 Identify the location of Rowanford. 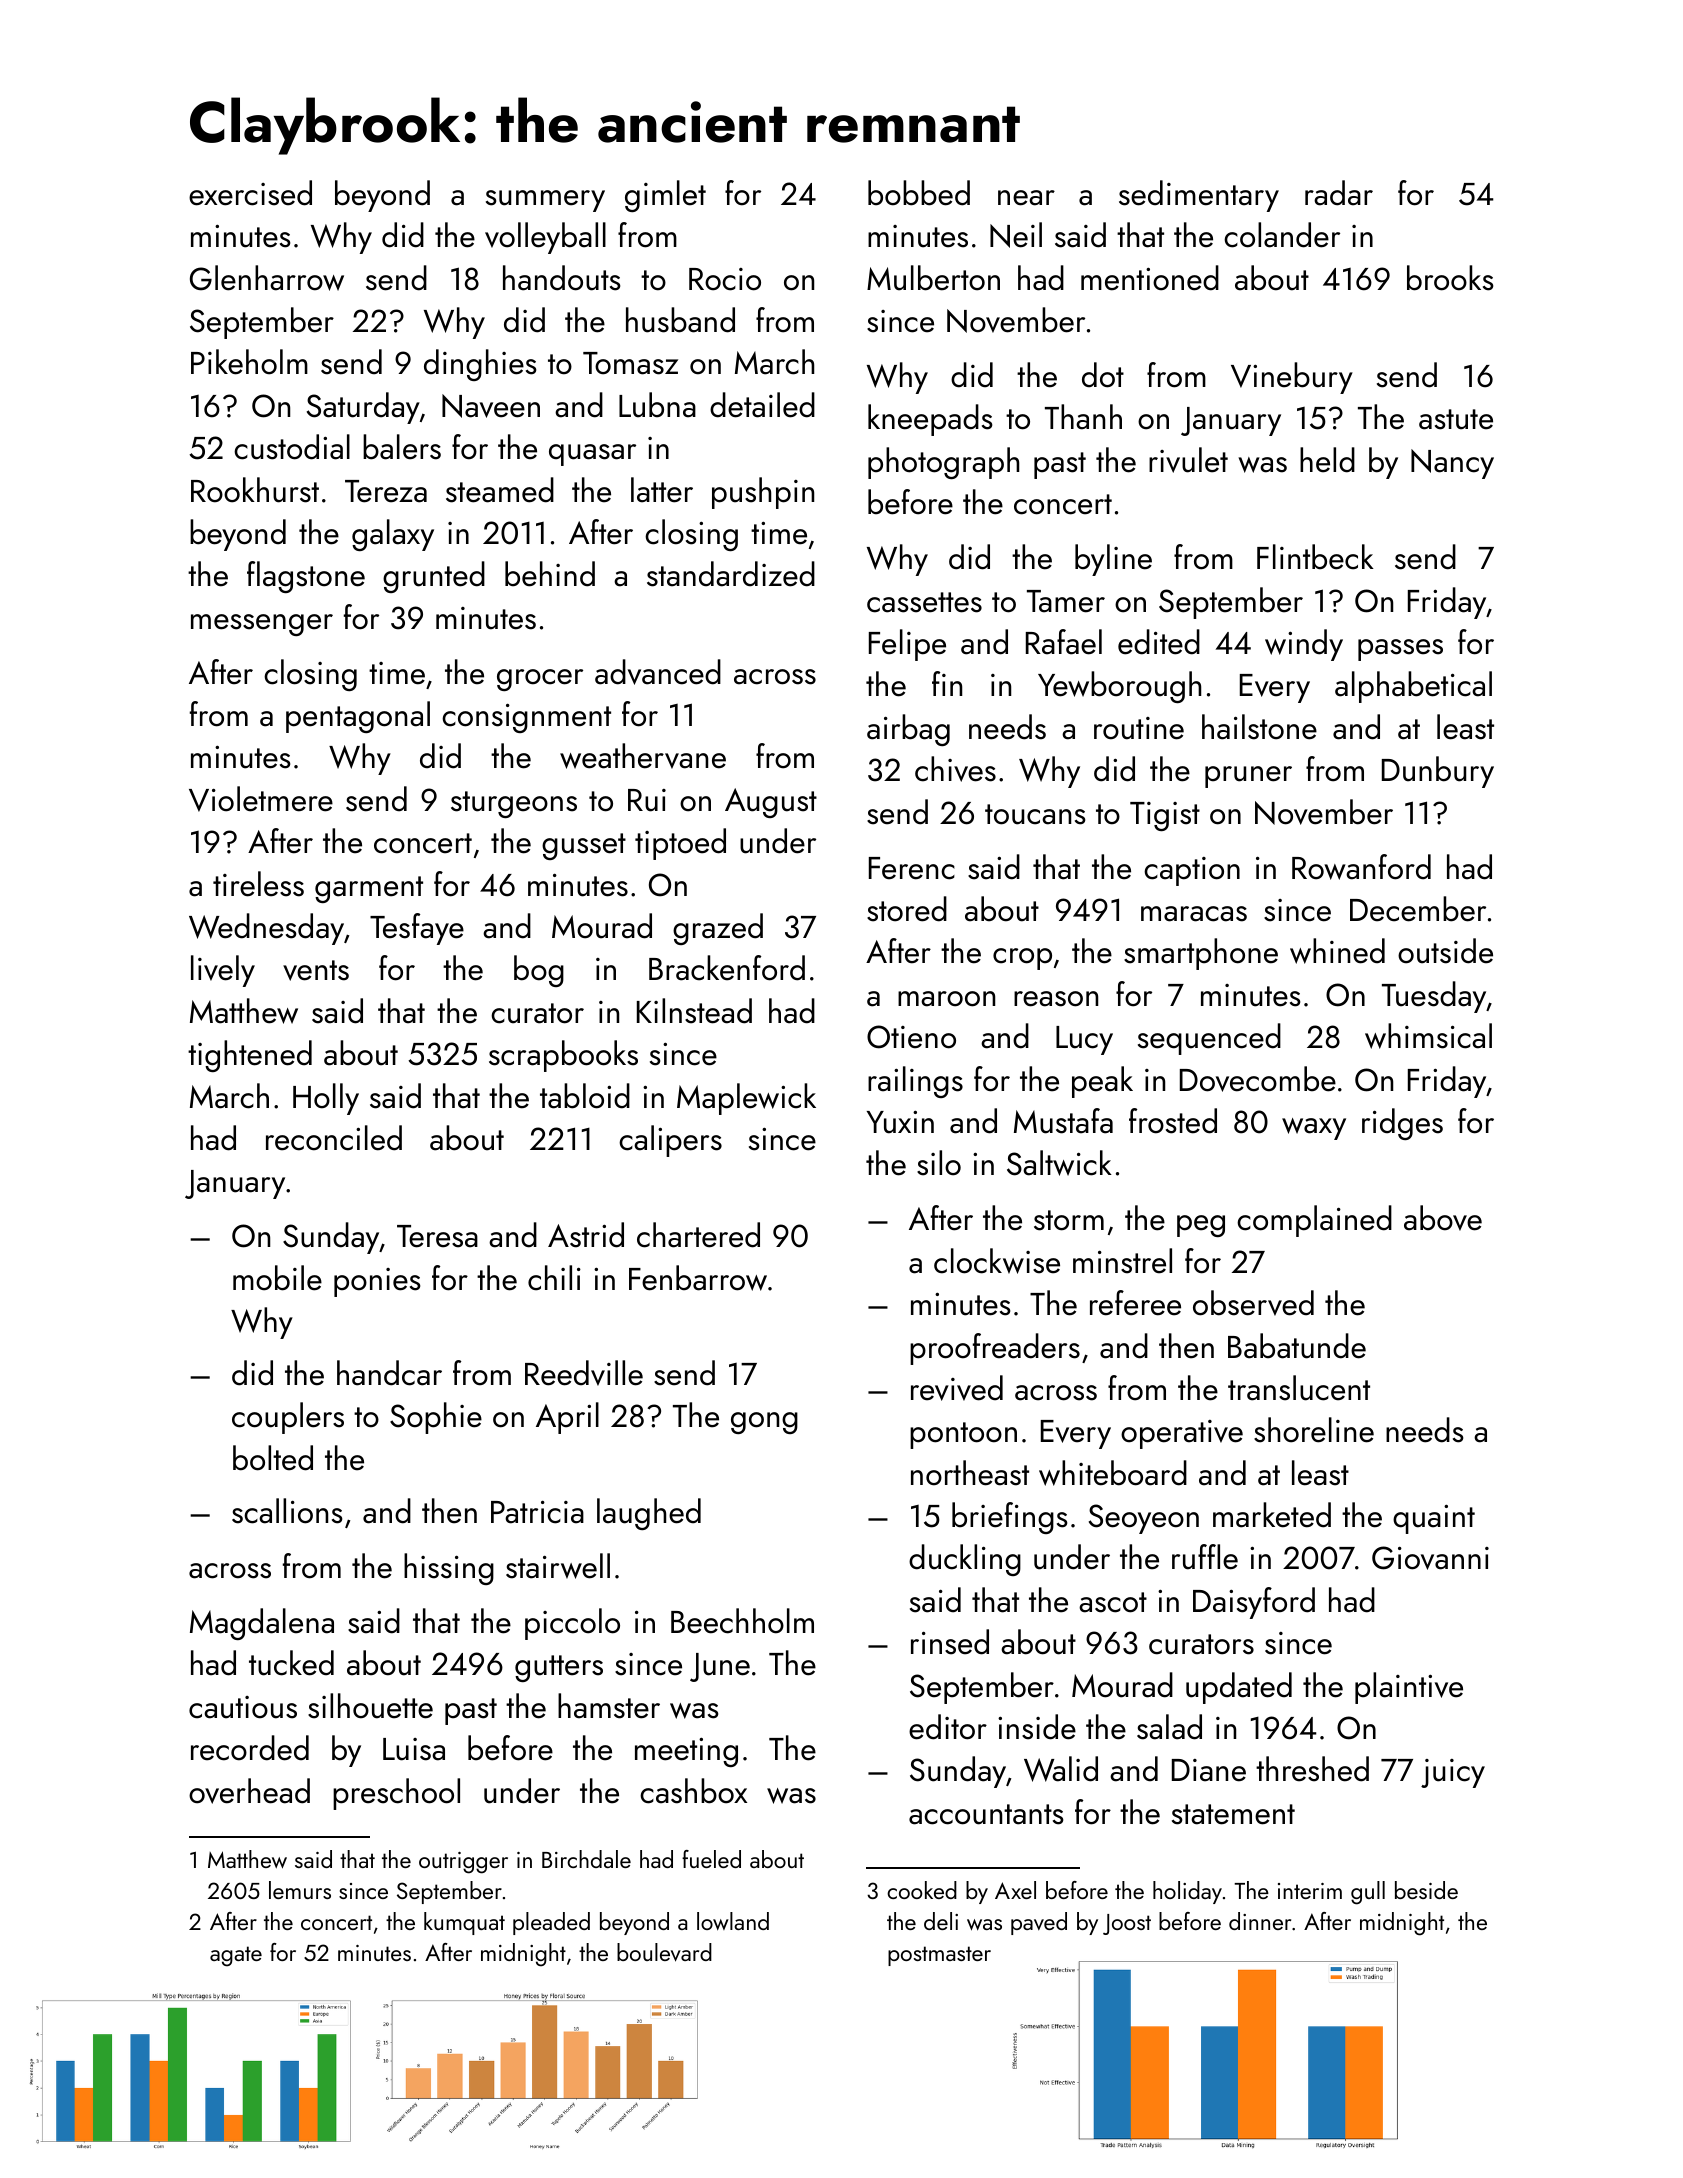
(1361, 867).
